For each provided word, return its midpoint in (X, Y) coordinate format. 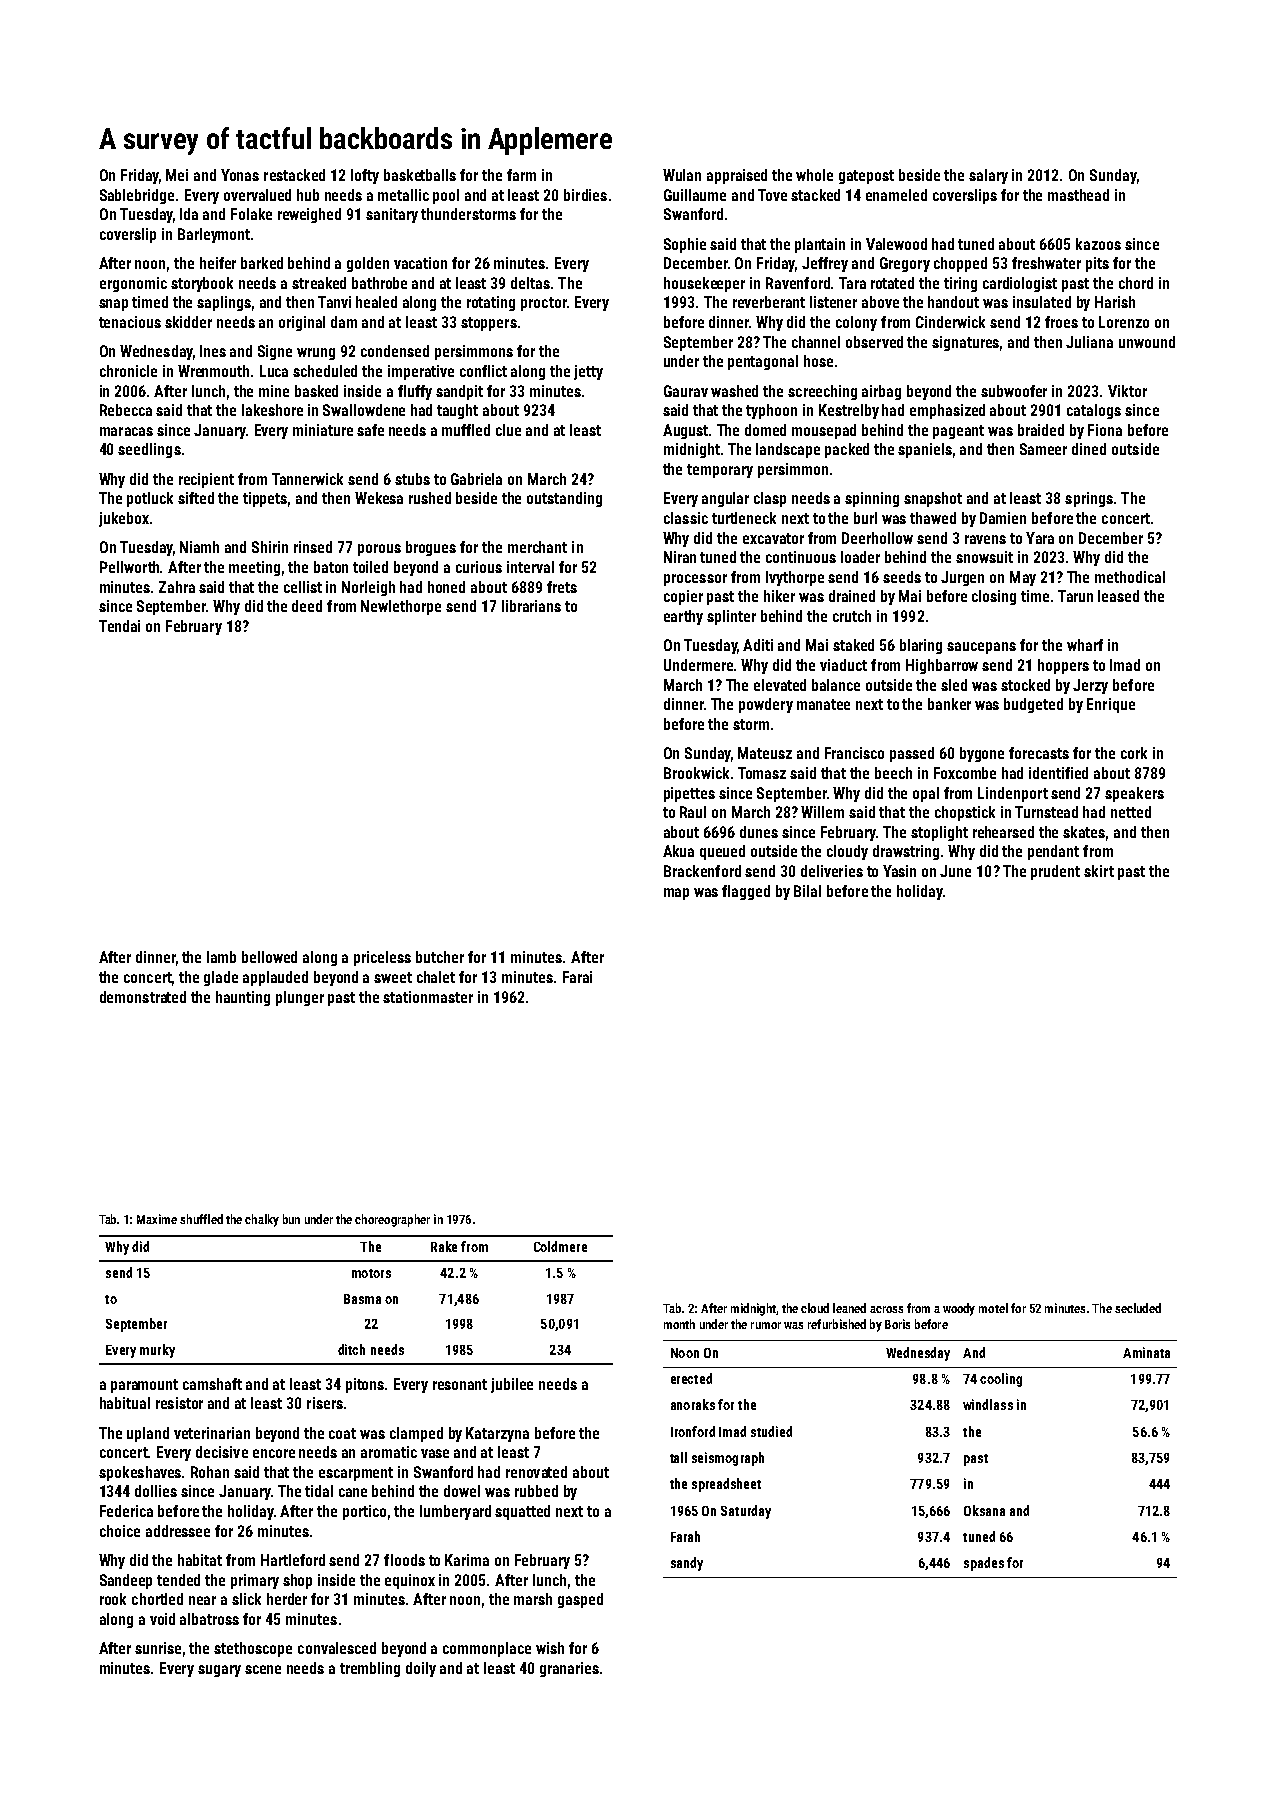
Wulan (682, 175)
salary (988, 176)
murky (157, 1351)
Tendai (119, 626)
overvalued (257, 195)
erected (691, 1378)
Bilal (807, 891)
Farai (577, 977)
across (886, 1309)
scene (263, 1669)
